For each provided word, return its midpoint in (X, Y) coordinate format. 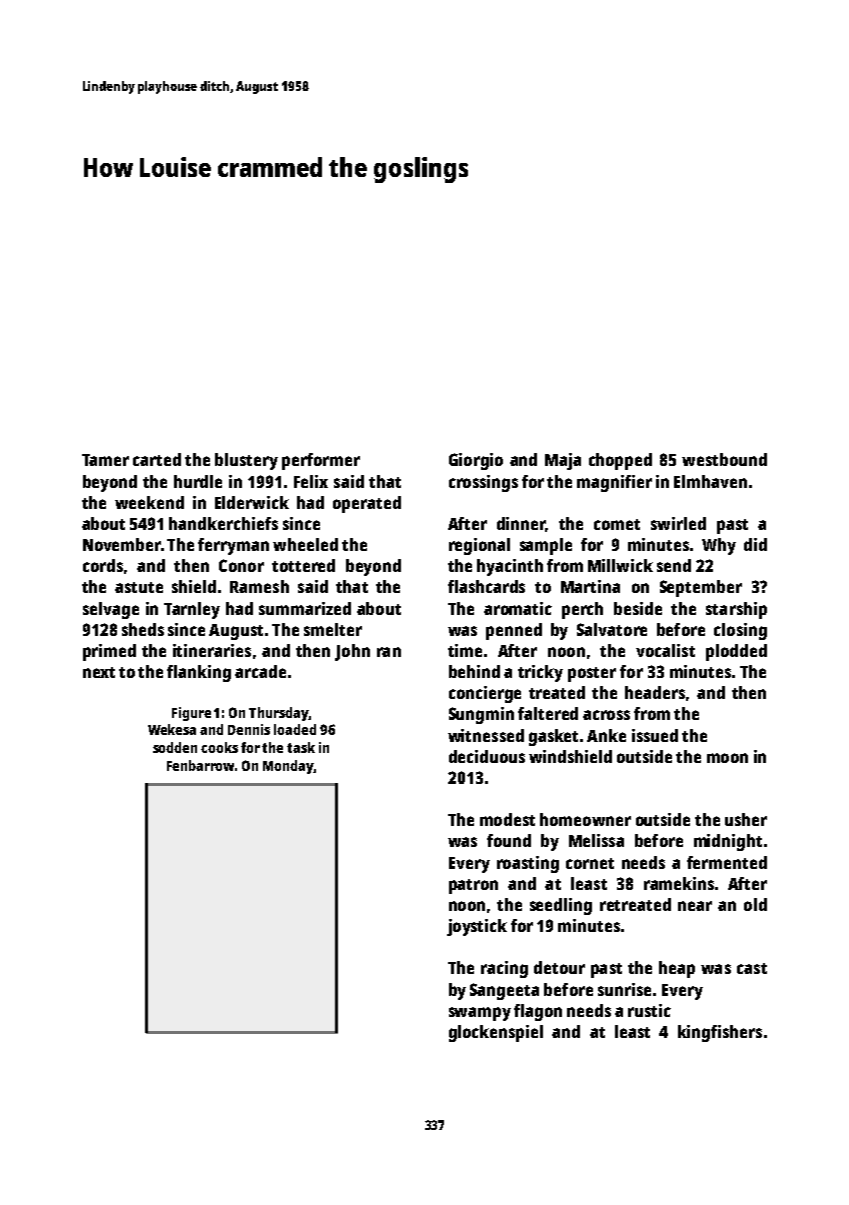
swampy (480, 1014)
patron (473, 886)
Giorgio (476, 461)
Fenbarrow (200, 765)
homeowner (585, 819)
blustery (246, 461)
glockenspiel (496, 1033)
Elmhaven (710, 481)
